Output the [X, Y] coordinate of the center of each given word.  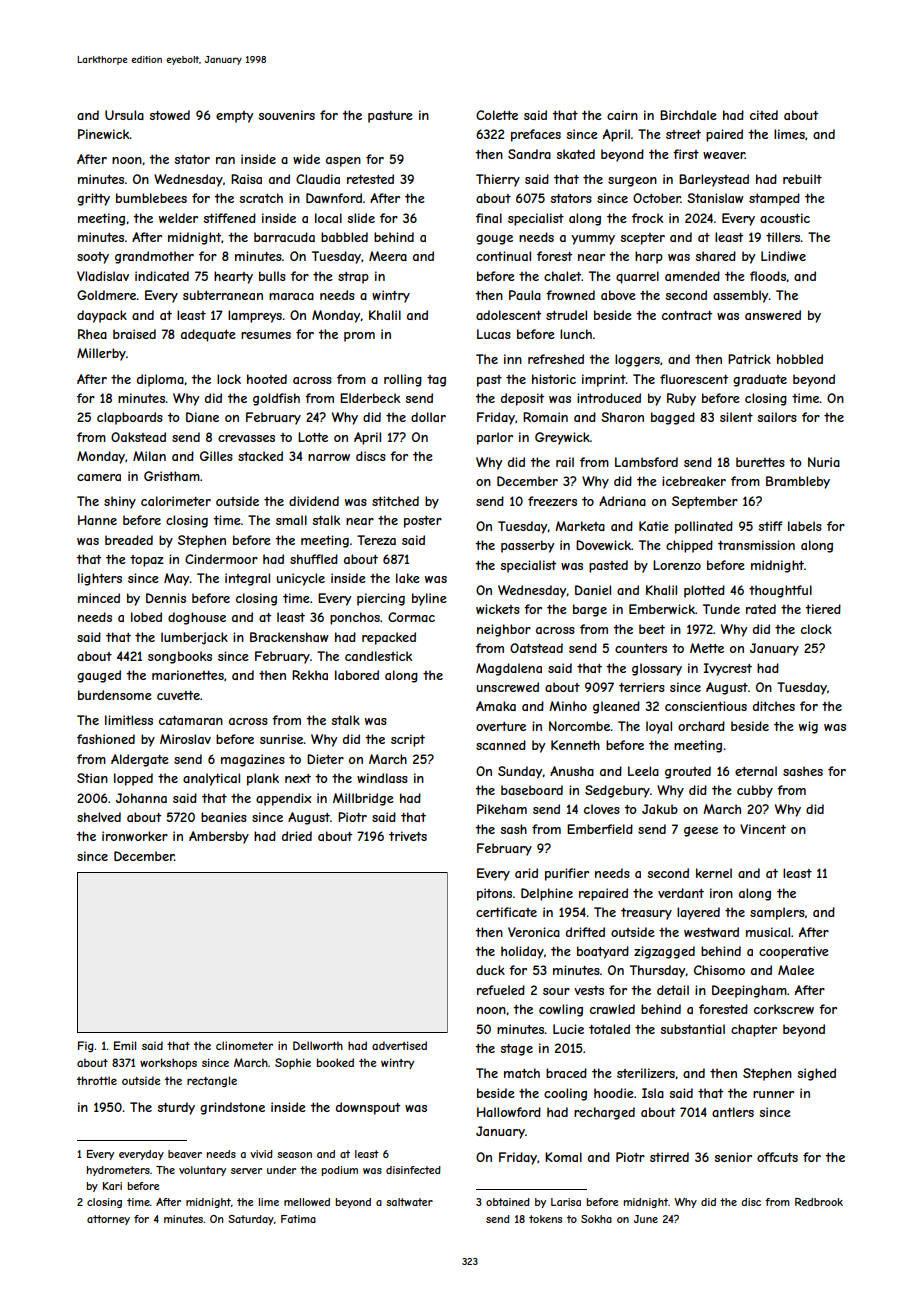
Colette [497, 115]
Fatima [298, 1219]
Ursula [124, 115]
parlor [495, 438]
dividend [314, 501]
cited [764, 115]
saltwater [409, 1202]
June [646, 1219]
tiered [823, 609]
